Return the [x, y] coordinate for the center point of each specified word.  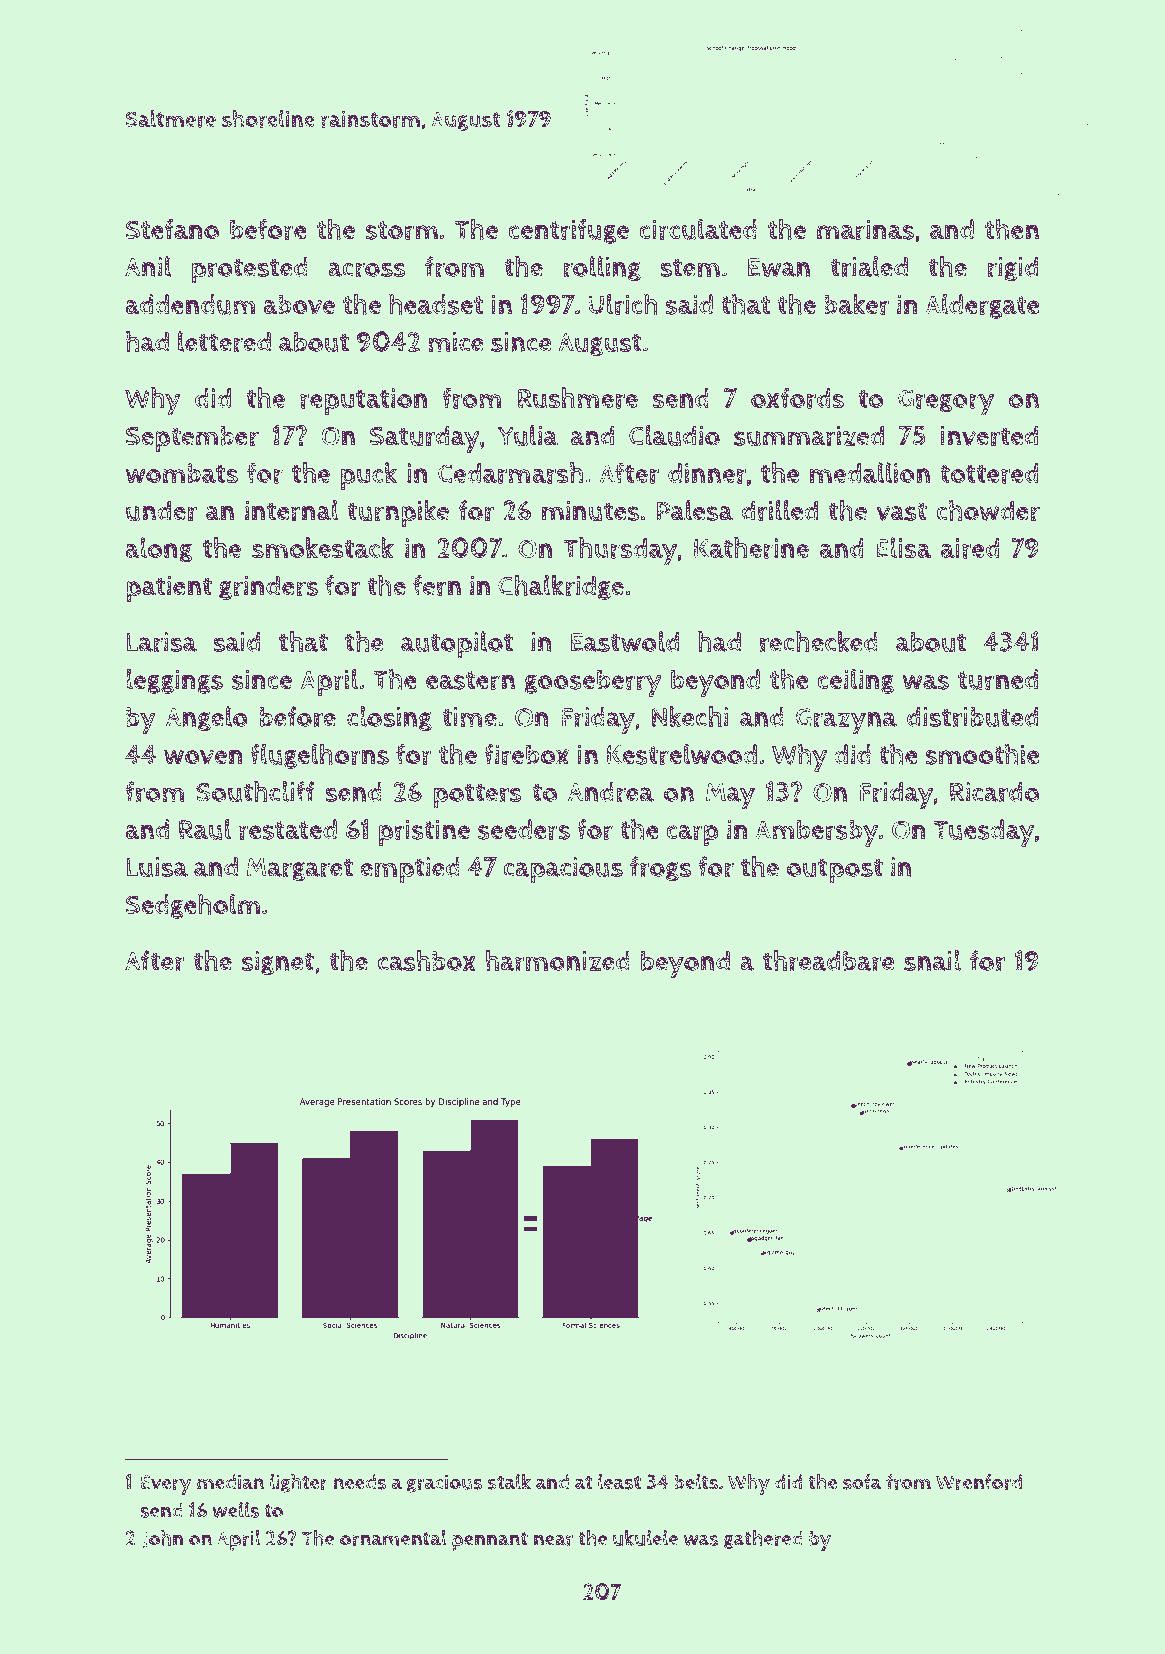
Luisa [157, 867]
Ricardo [994, 792]
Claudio [674, 435]
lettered [224, 342]
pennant [490, 1541]
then [1012, 229]
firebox [526, 754]
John [163, 1539]
